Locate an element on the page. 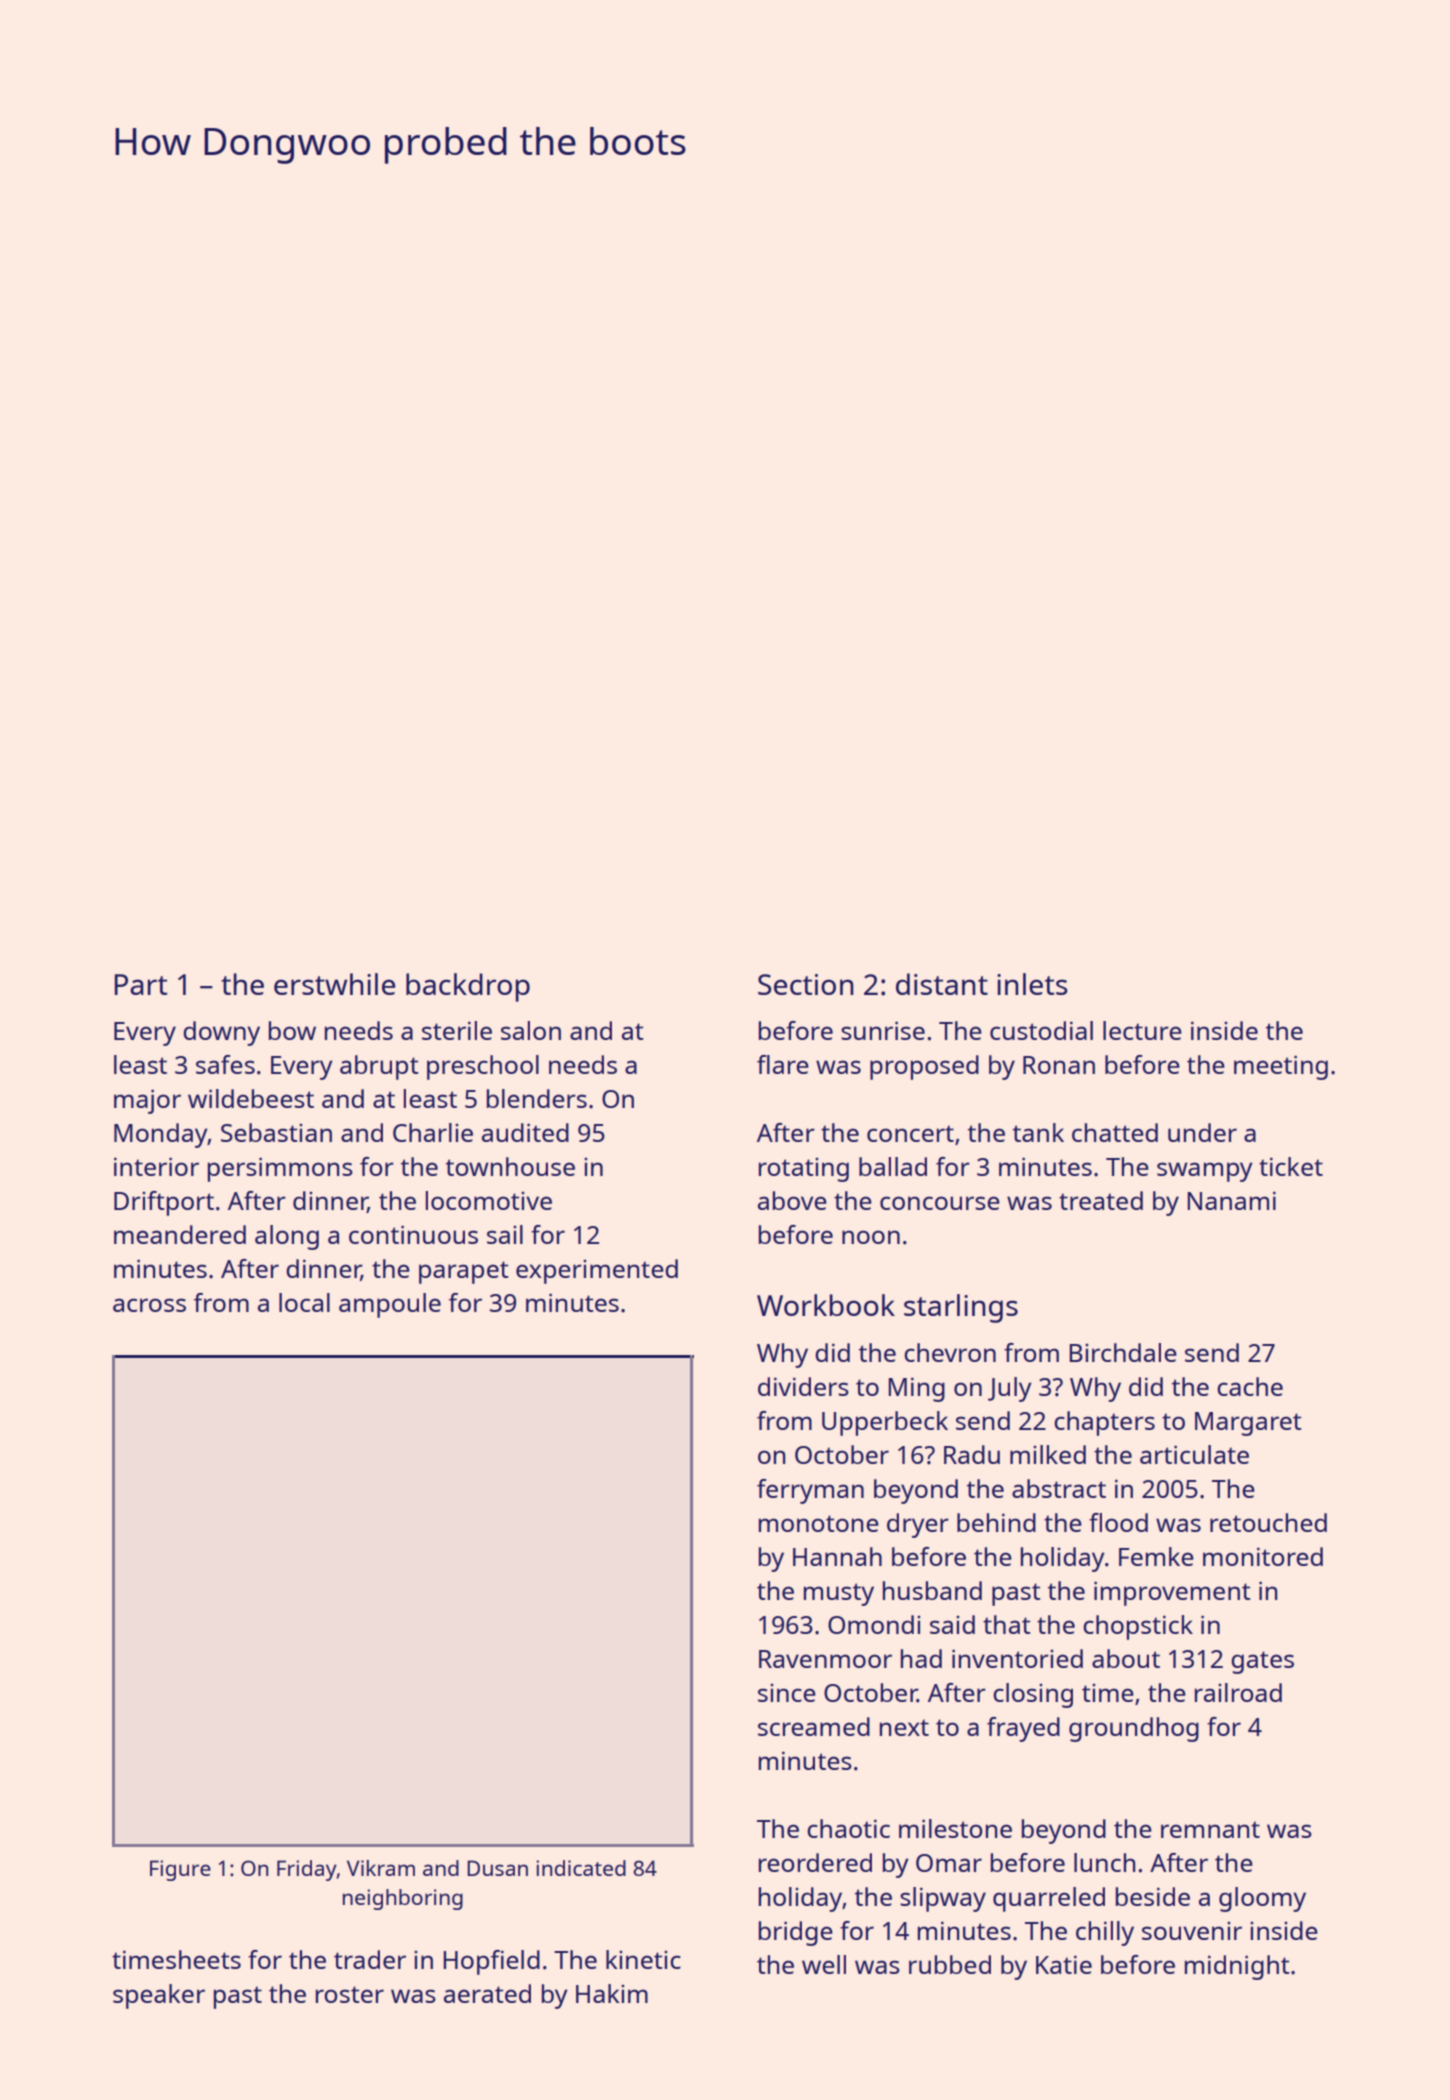 This document has height=2100, width=1450. monitored is located at coordinates (1263, 1556).
